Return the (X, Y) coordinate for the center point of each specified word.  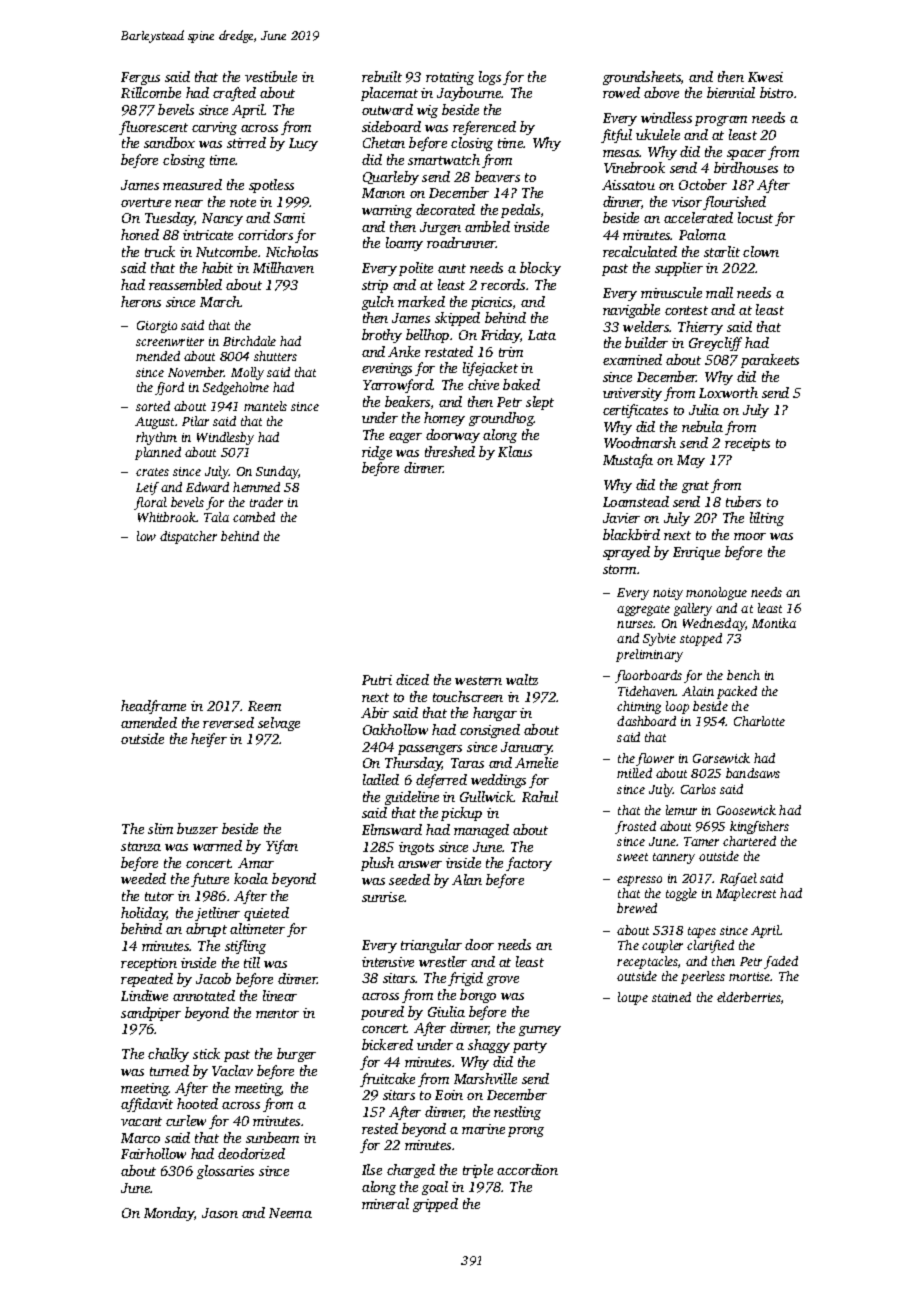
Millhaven (283, 267)
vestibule (271, 76)
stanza (141, 846)
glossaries (225, 1172)
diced (412, 679)
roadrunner (461, 242)
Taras (467, 763)
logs (490, 78)
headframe (153, 707)
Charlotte (759, 721)
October (703, 184)
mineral (385, 1203)
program (721, 121)
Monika (774, 623)
